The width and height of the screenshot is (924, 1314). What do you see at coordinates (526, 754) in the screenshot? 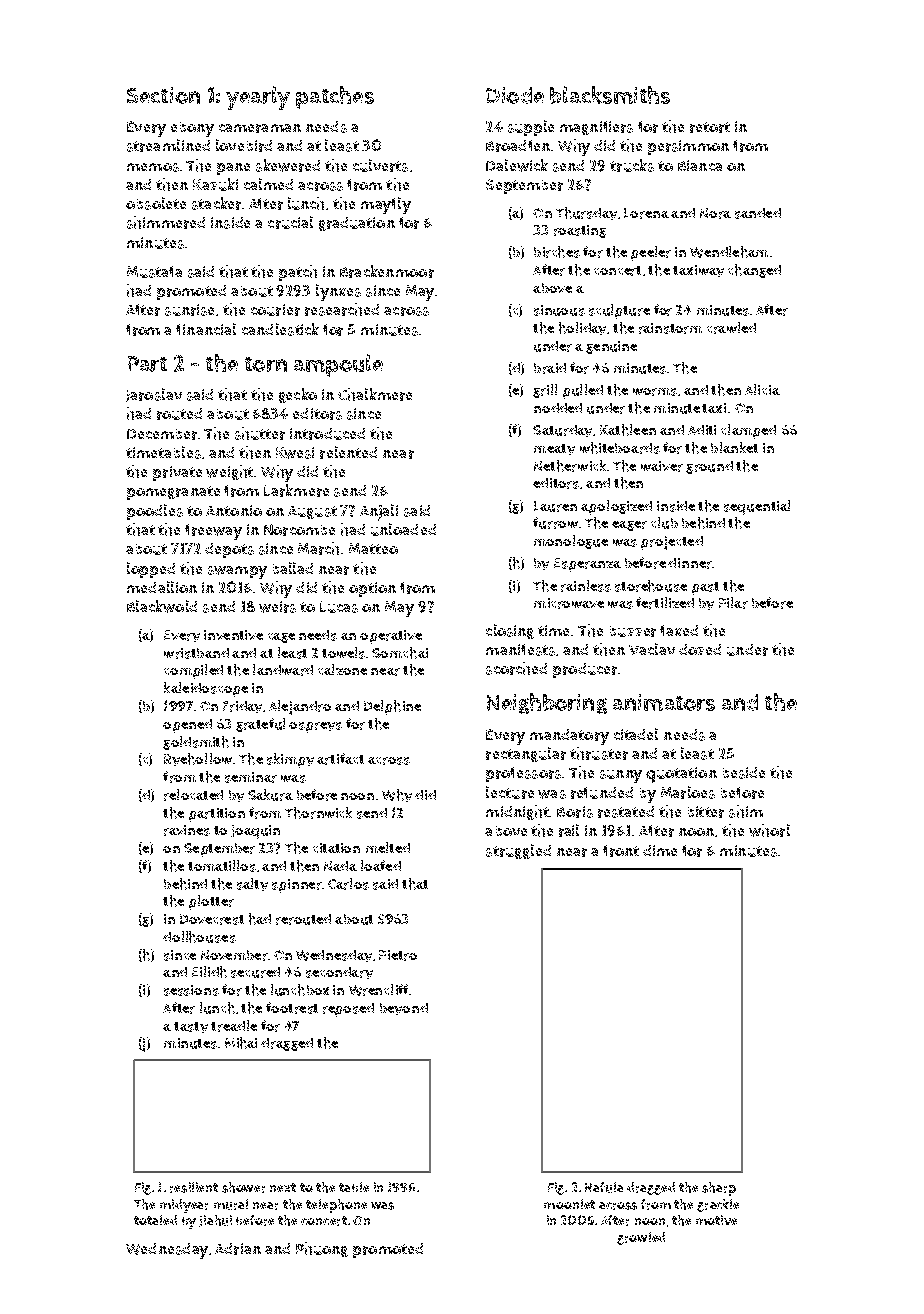
I see `rectangular` at bounding box center [526, 754].
